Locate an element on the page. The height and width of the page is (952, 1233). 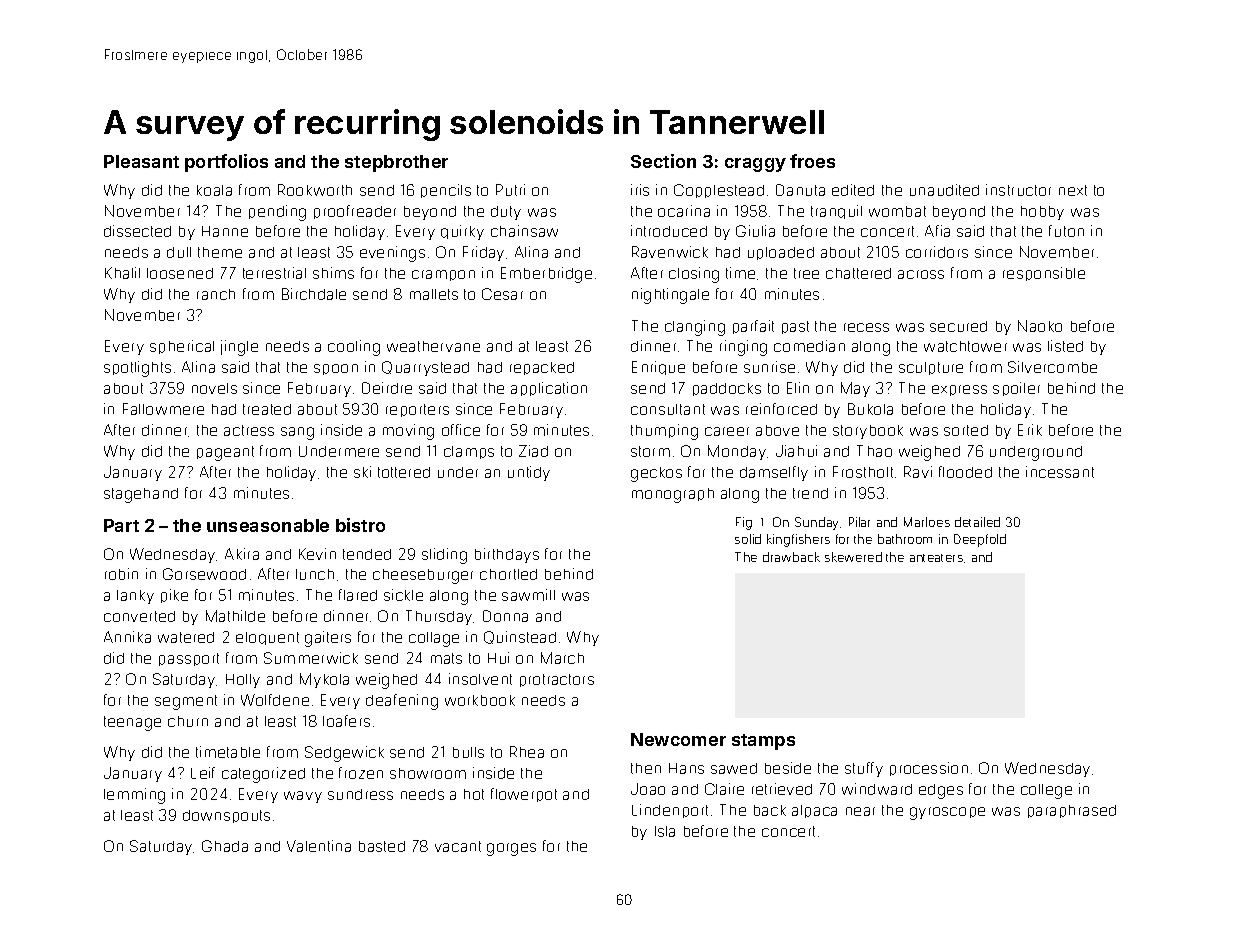
Ziad is located at coordinates (533, 451).
